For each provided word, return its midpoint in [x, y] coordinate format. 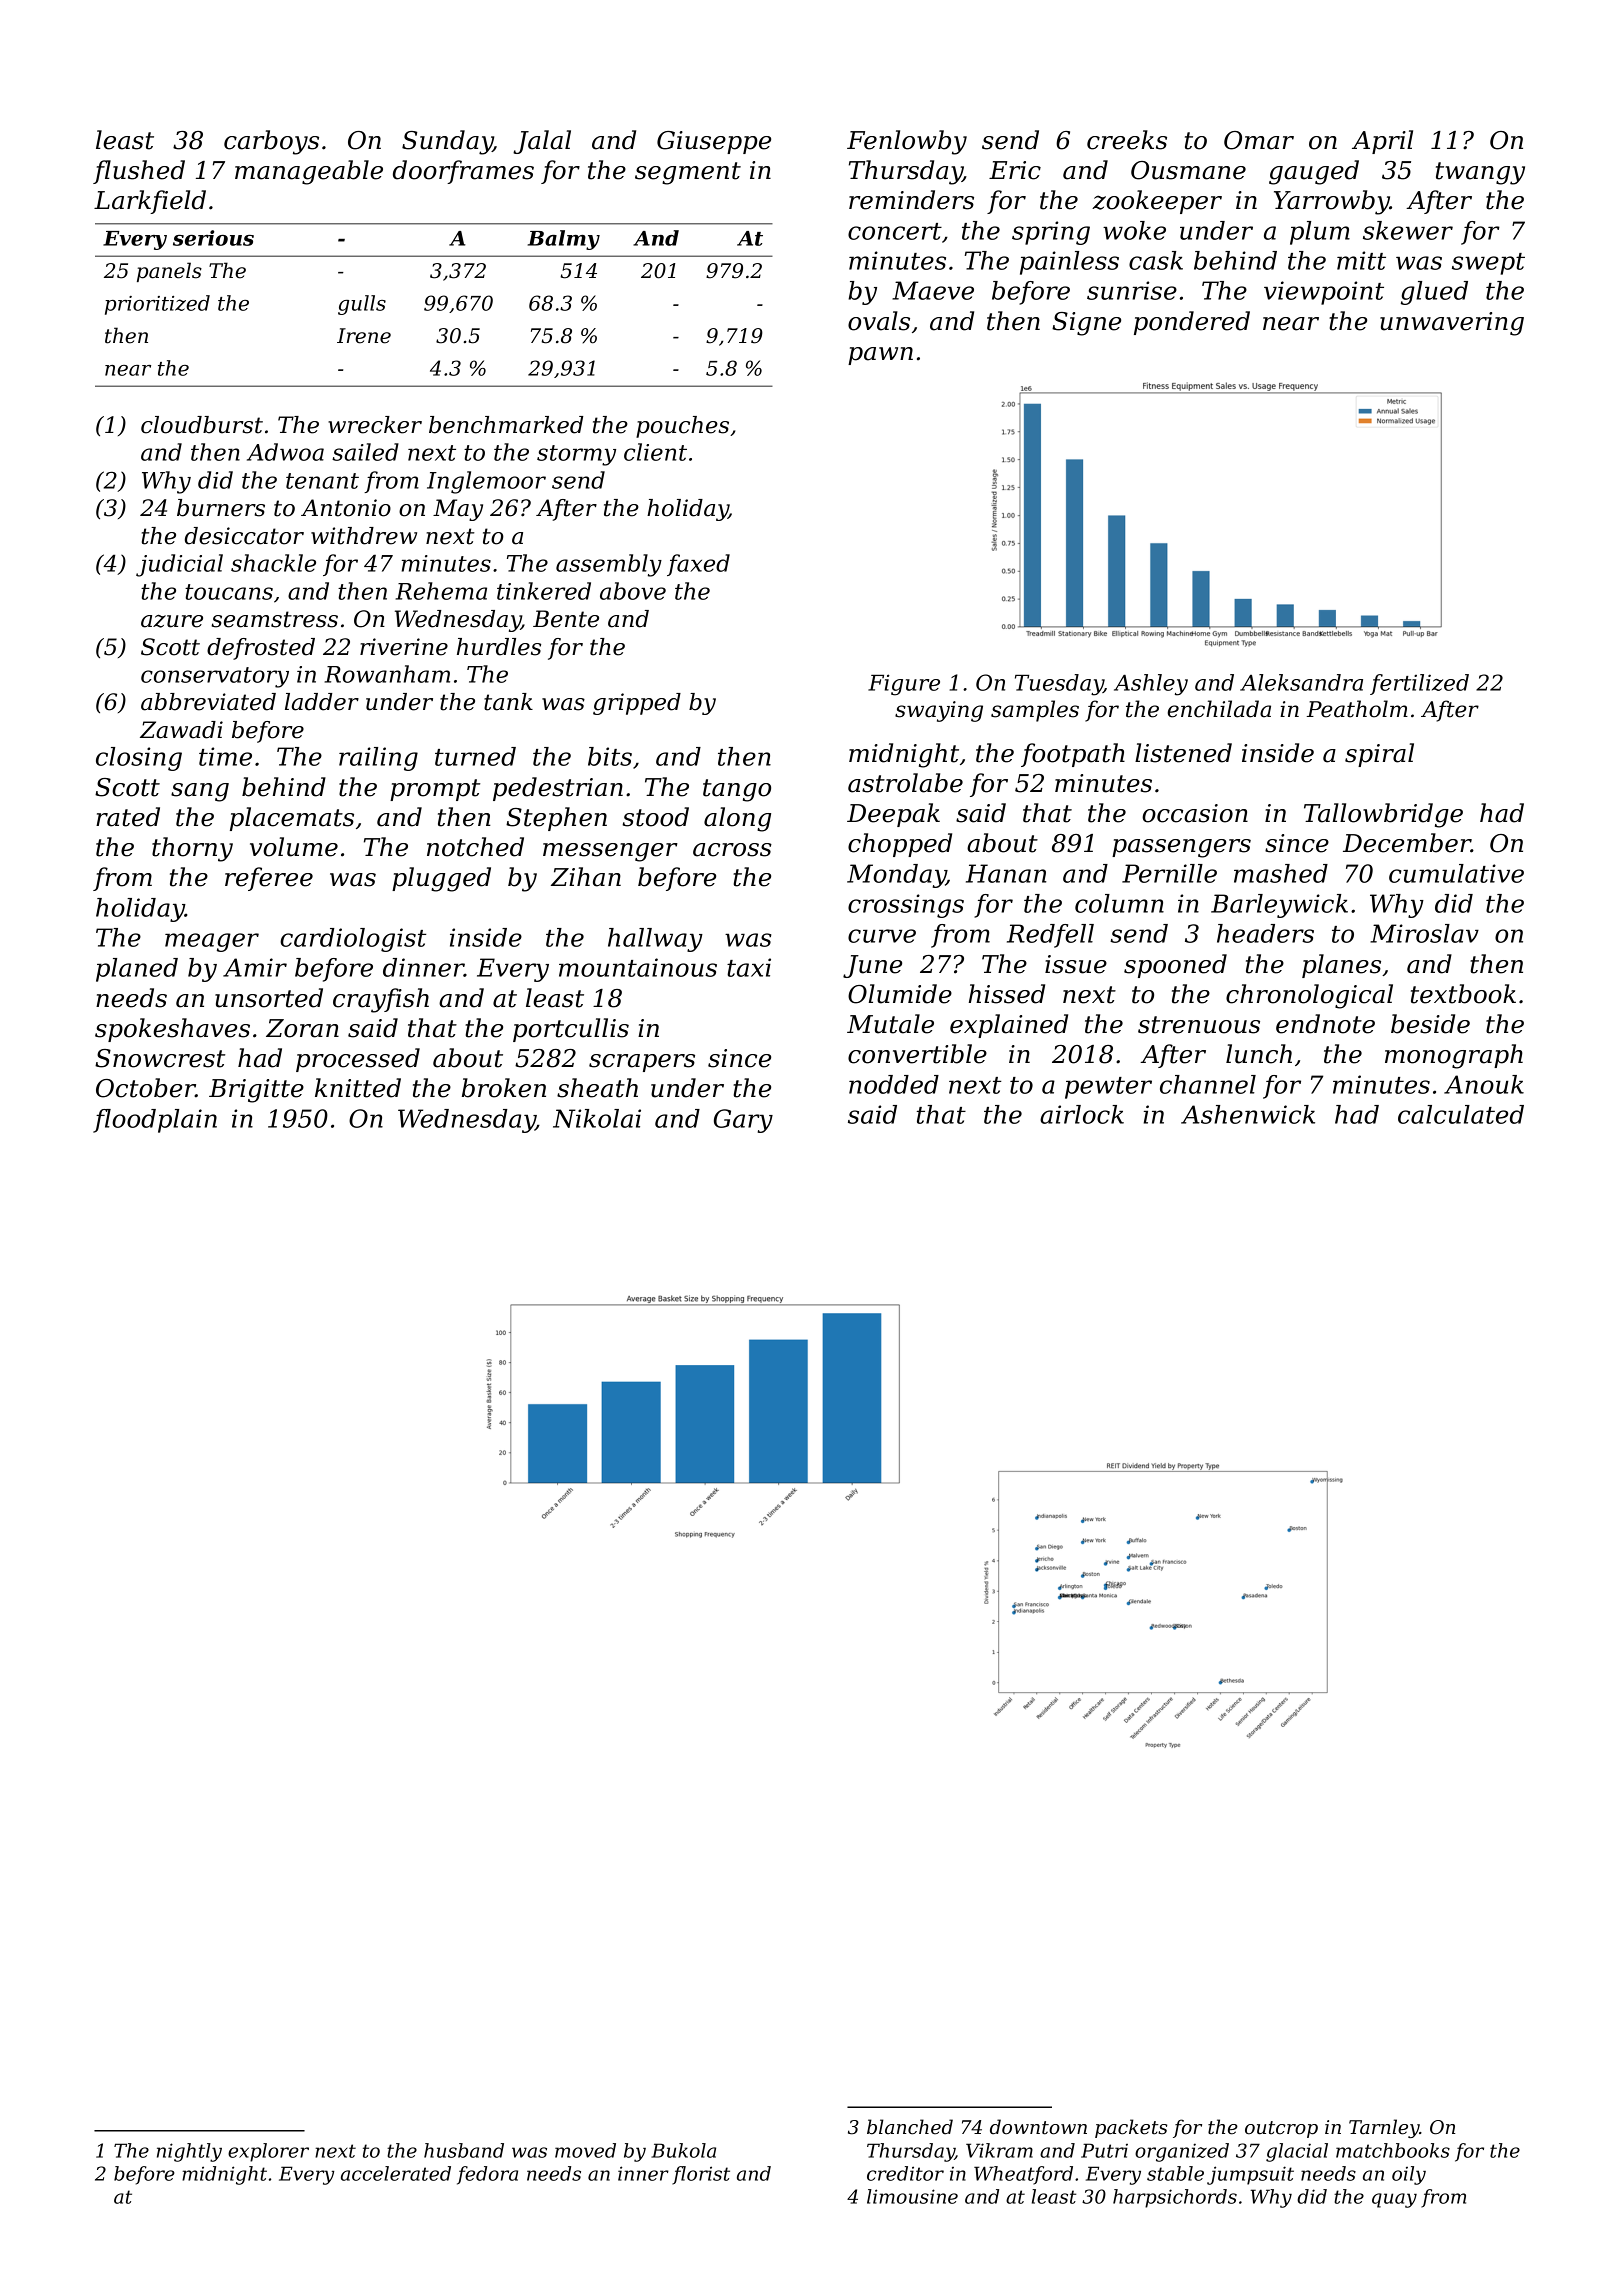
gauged [1314, 172]
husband [464, 2150]
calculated [1461, 1114]
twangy [1480, 173]
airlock [1082, 1114]
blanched [910, 2127]
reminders [911, 200]
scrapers [642, 1063]
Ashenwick [1248, 1114]
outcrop [1281, 2129]
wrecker [375, 425]
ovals [879, 321]
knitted [358, 1088]
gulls [362, 305]
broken [504, 1088]
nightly [189, 2152]
